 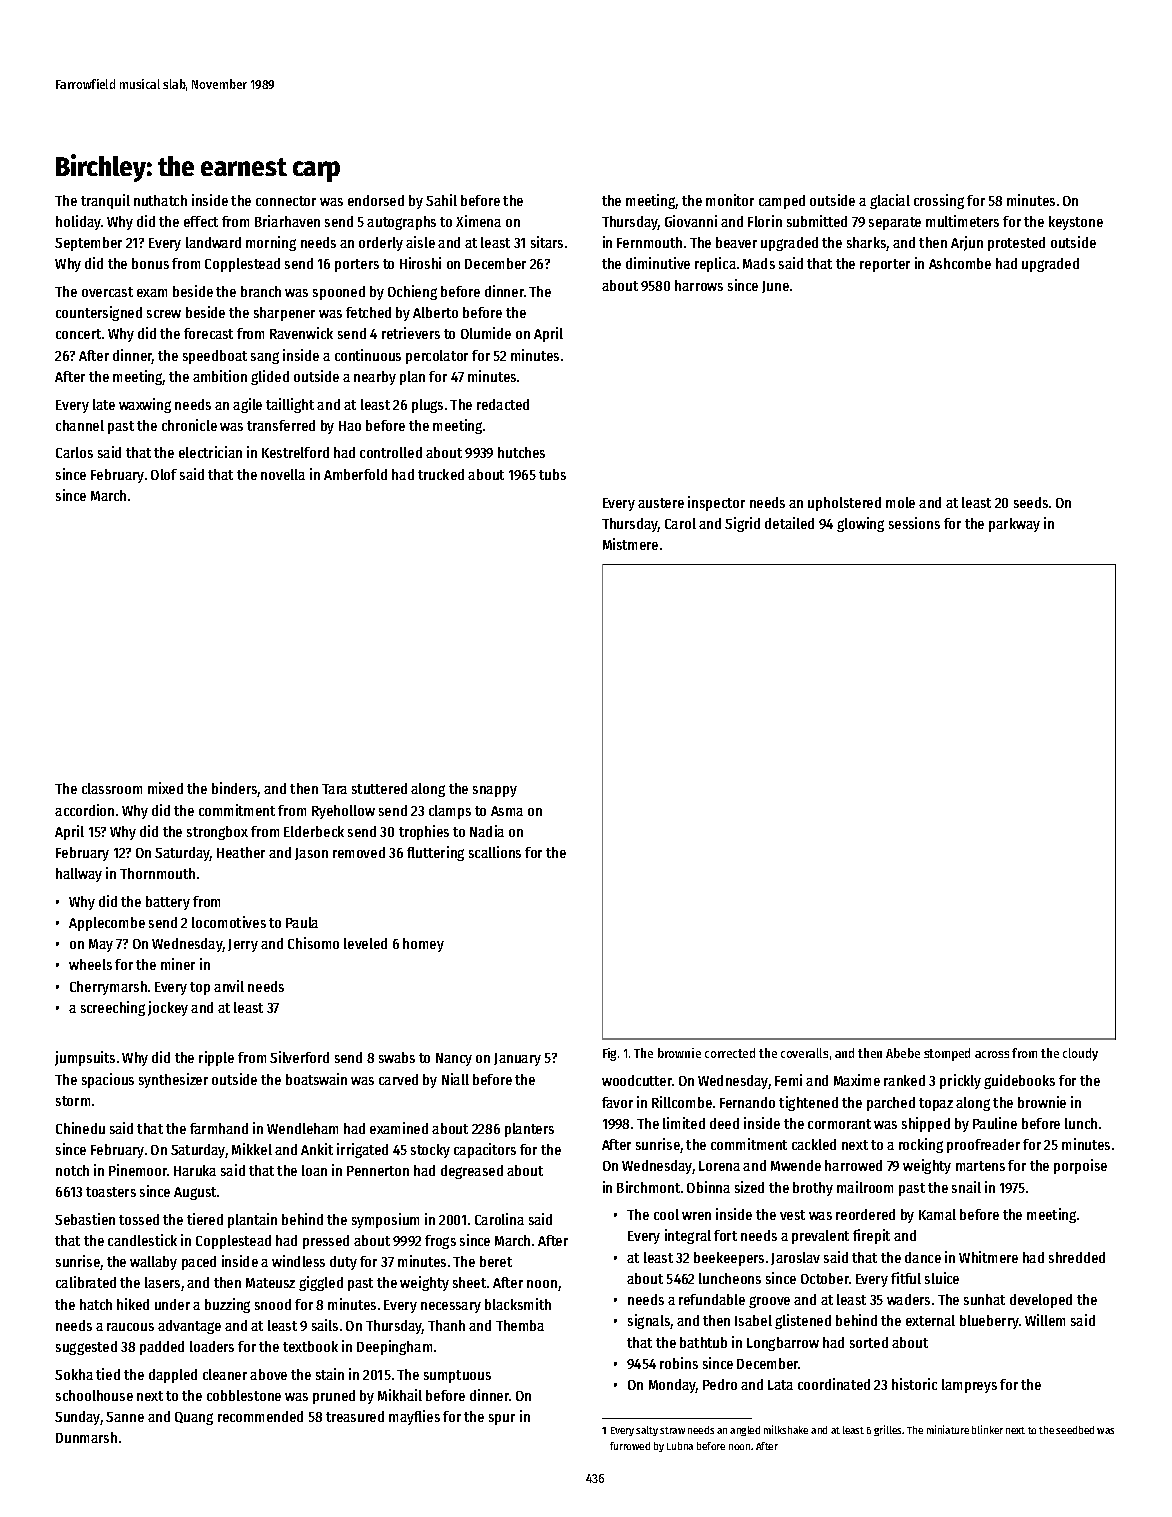 I want to click on detailed, so click(x=789, y=523).
